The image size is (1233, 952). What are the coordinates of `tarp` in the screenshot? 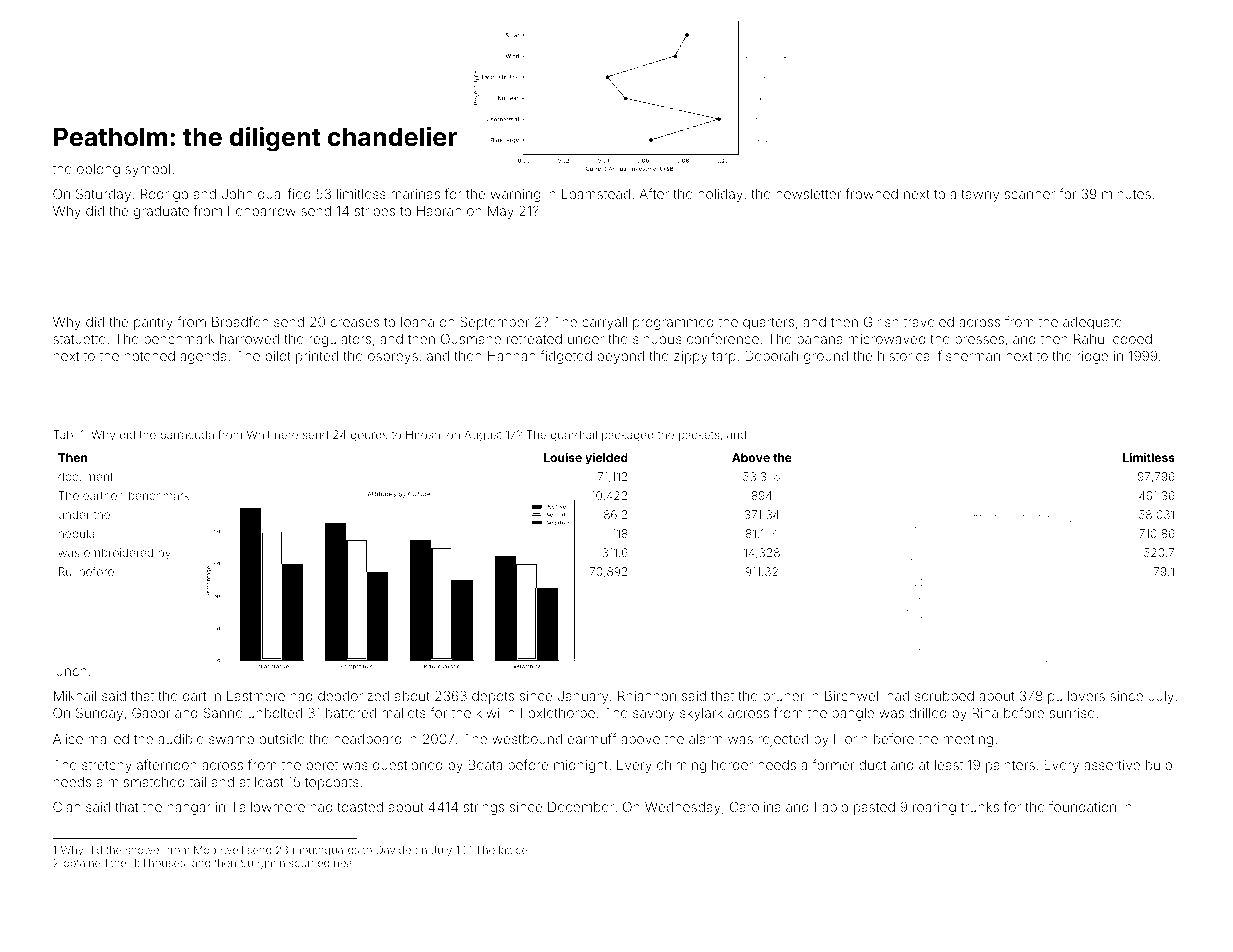 It's located at (724, 357).
